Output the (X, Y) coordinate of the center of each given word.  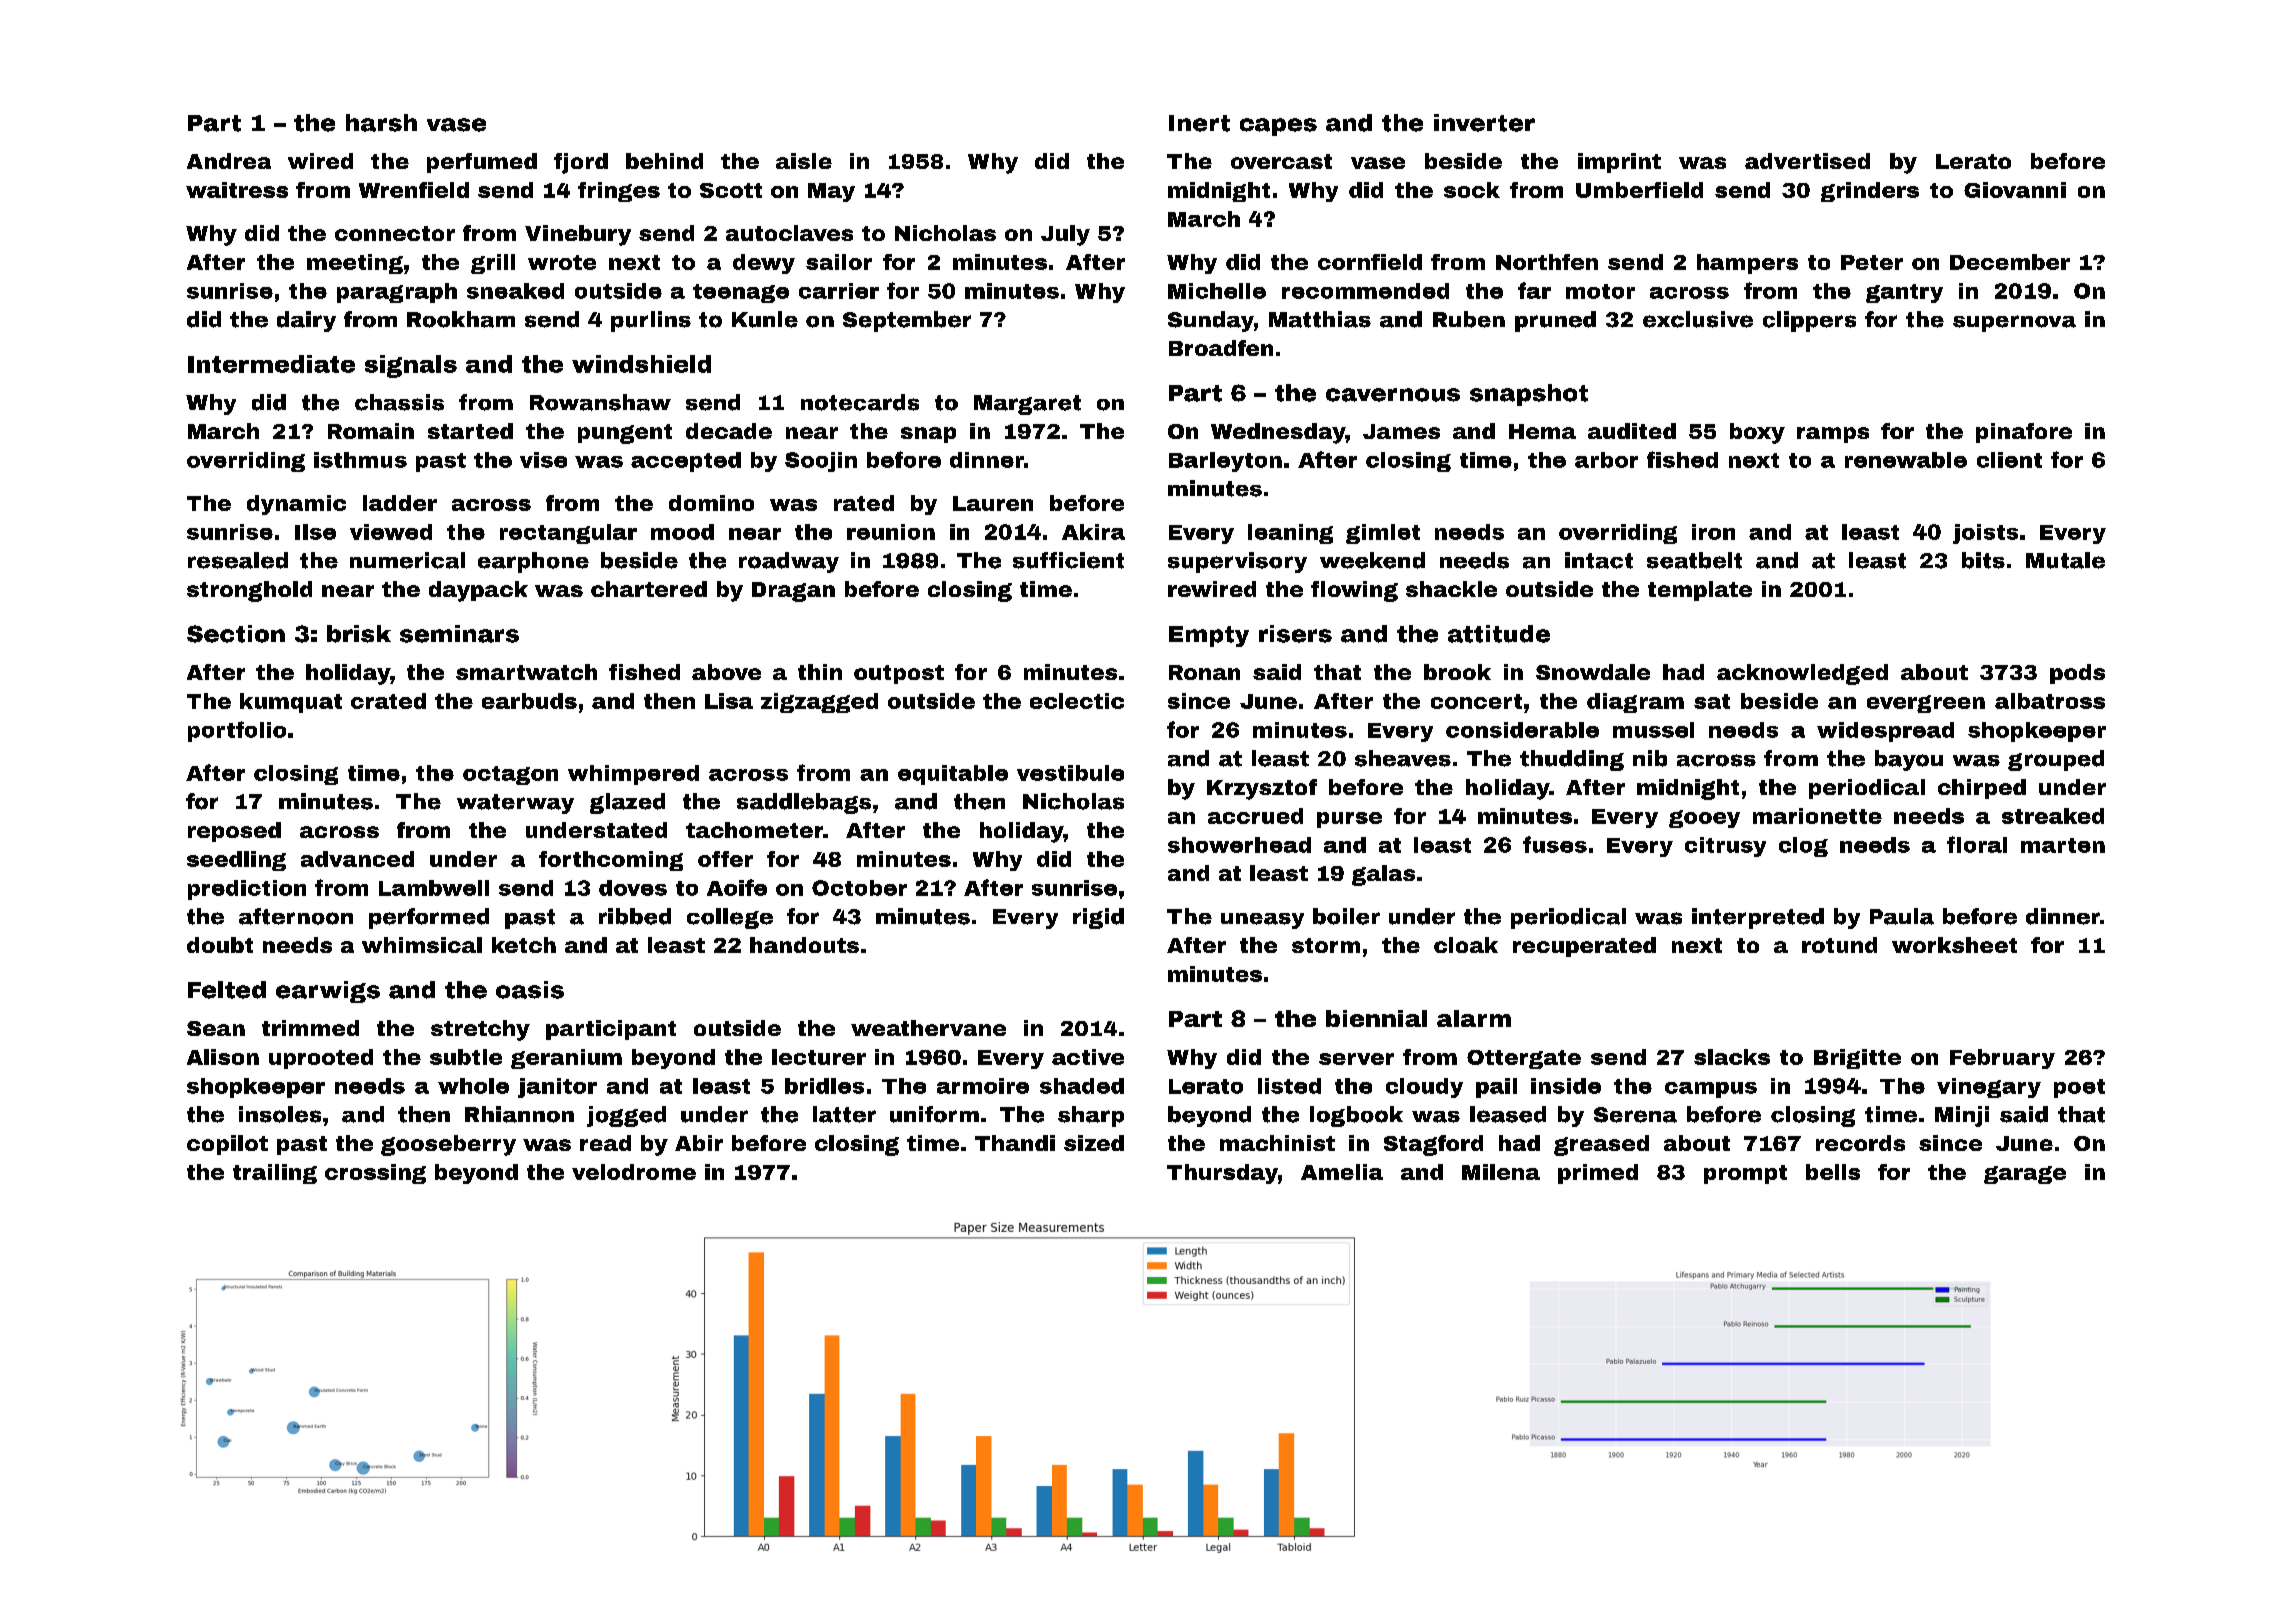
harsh (381, 123)
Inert (1199, 123)
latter (844, 1114)
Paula (1902, 916)
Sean (216, 1028)
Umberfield (1639, 190)
